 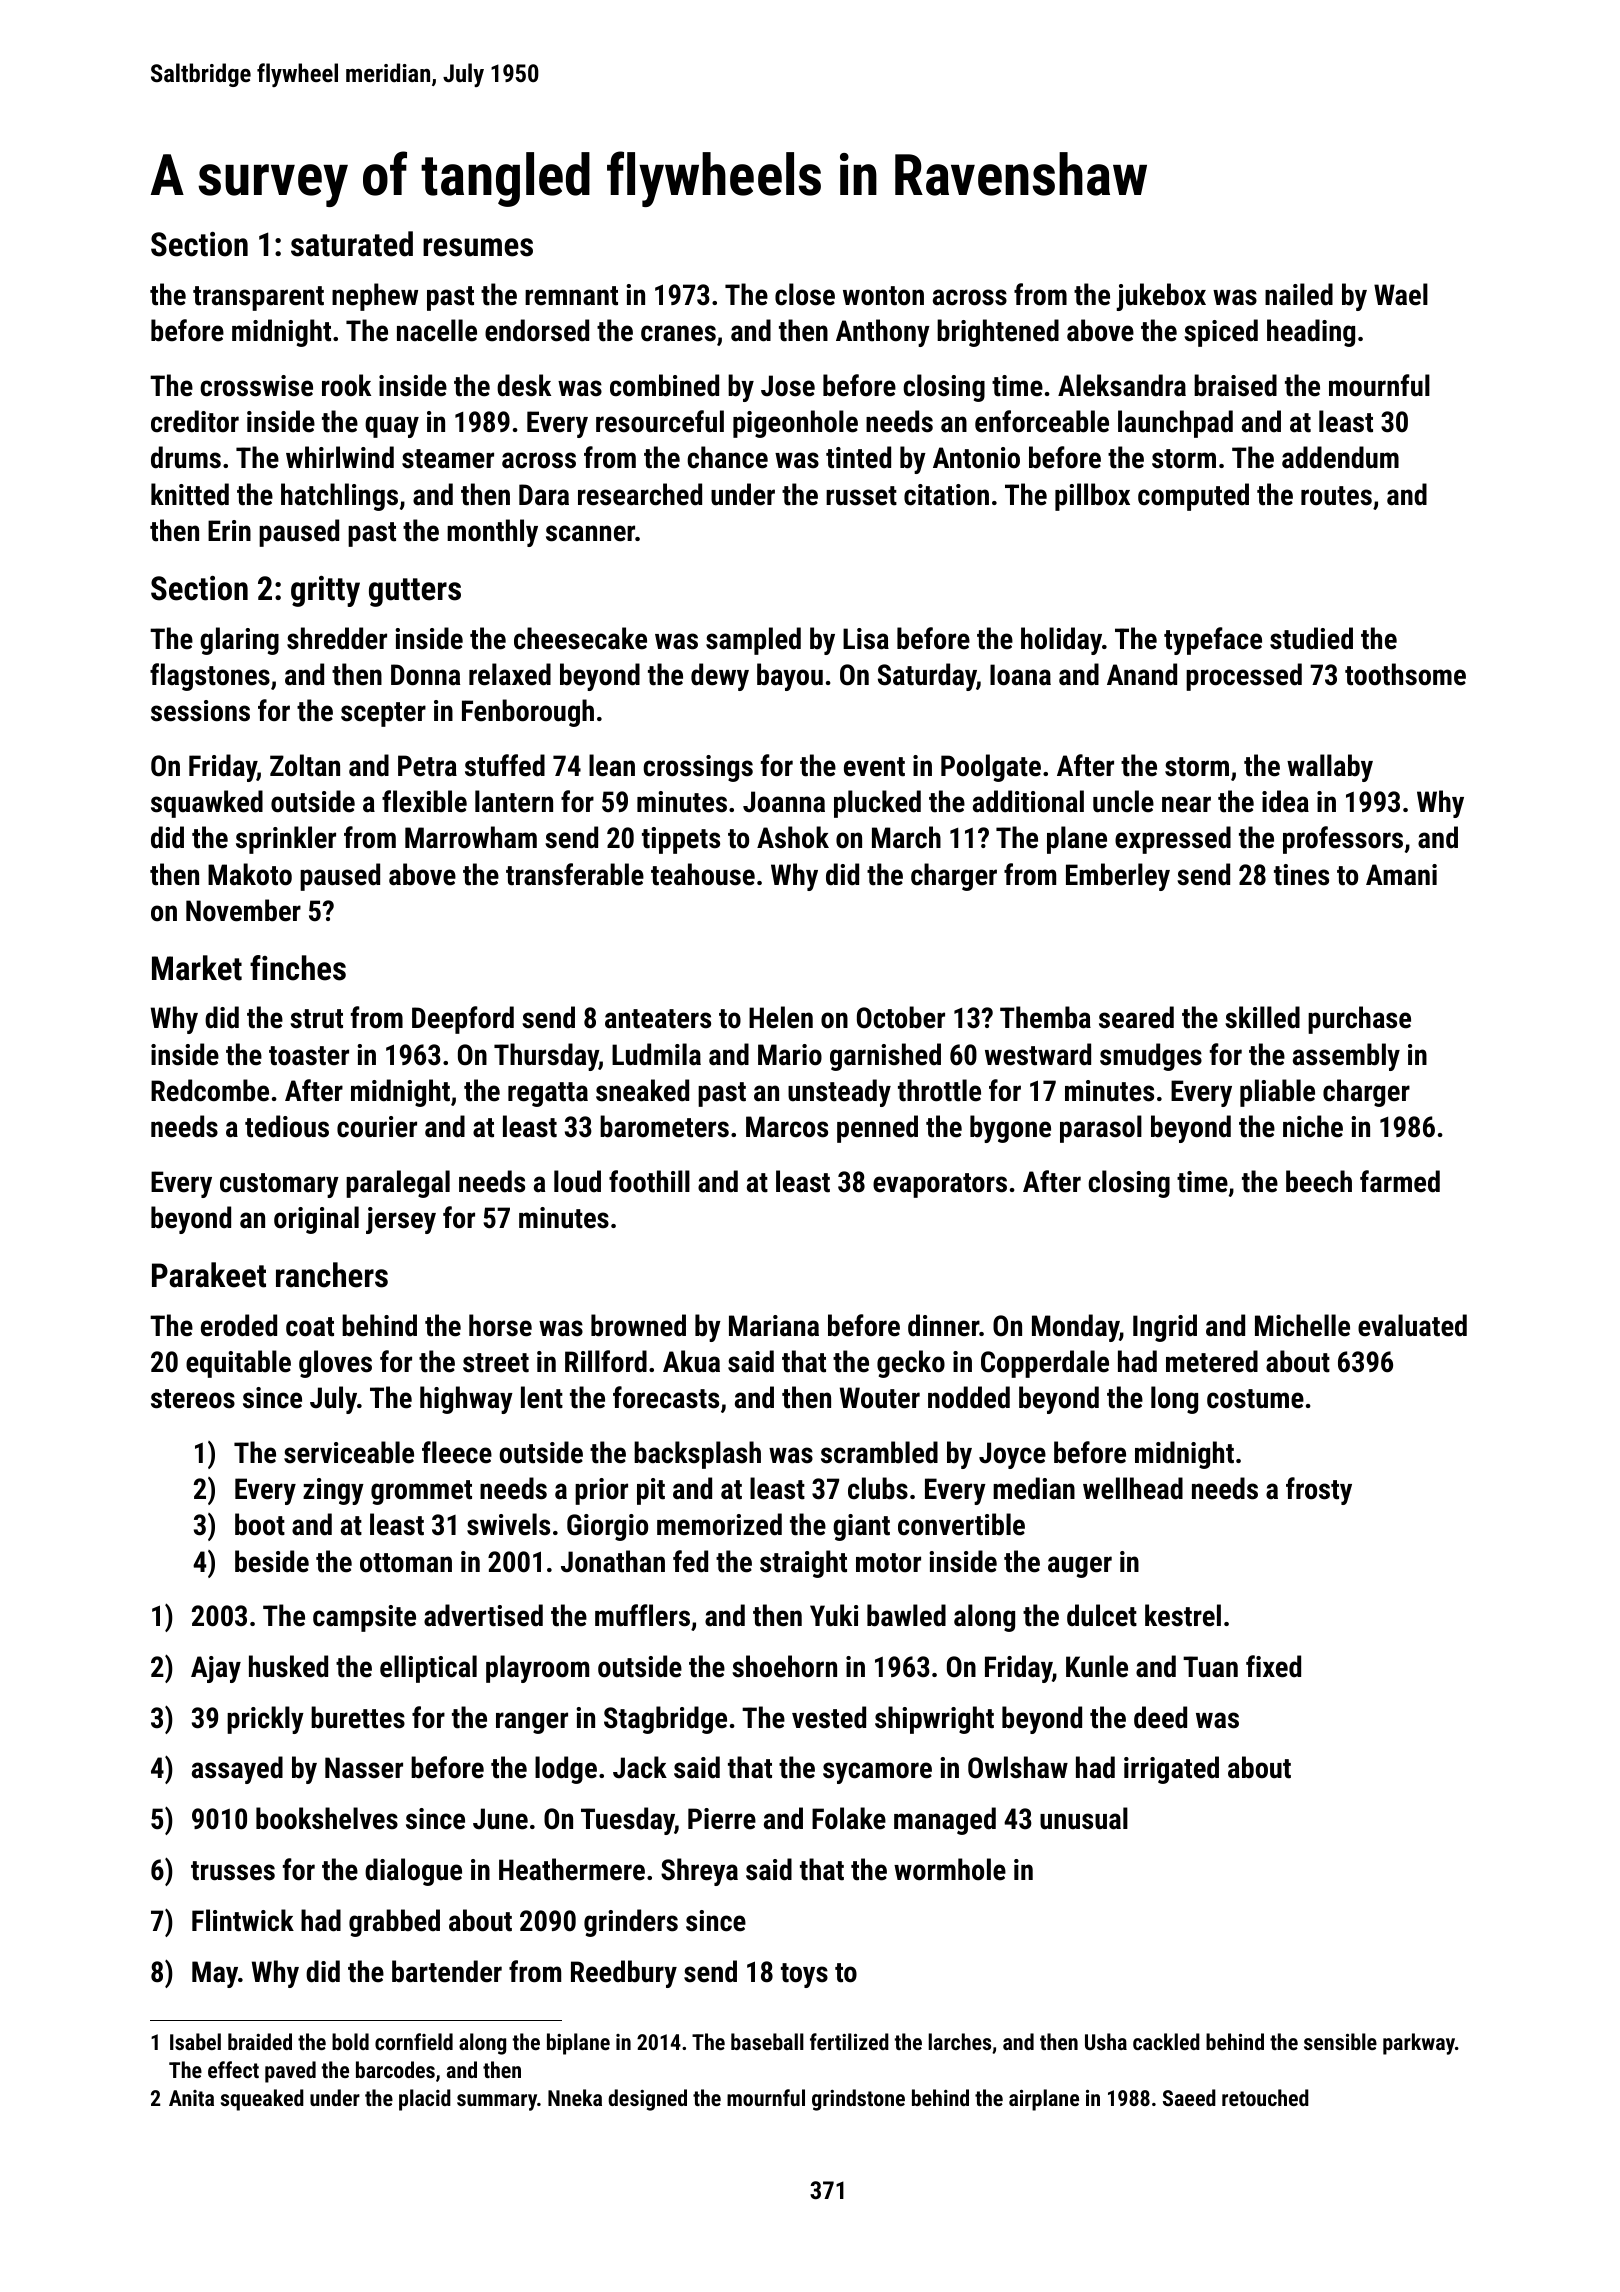 What do you see at coordinates (191, 2098) in the screenshot?
I see `Anita` at bounding box center [191, 2098].
